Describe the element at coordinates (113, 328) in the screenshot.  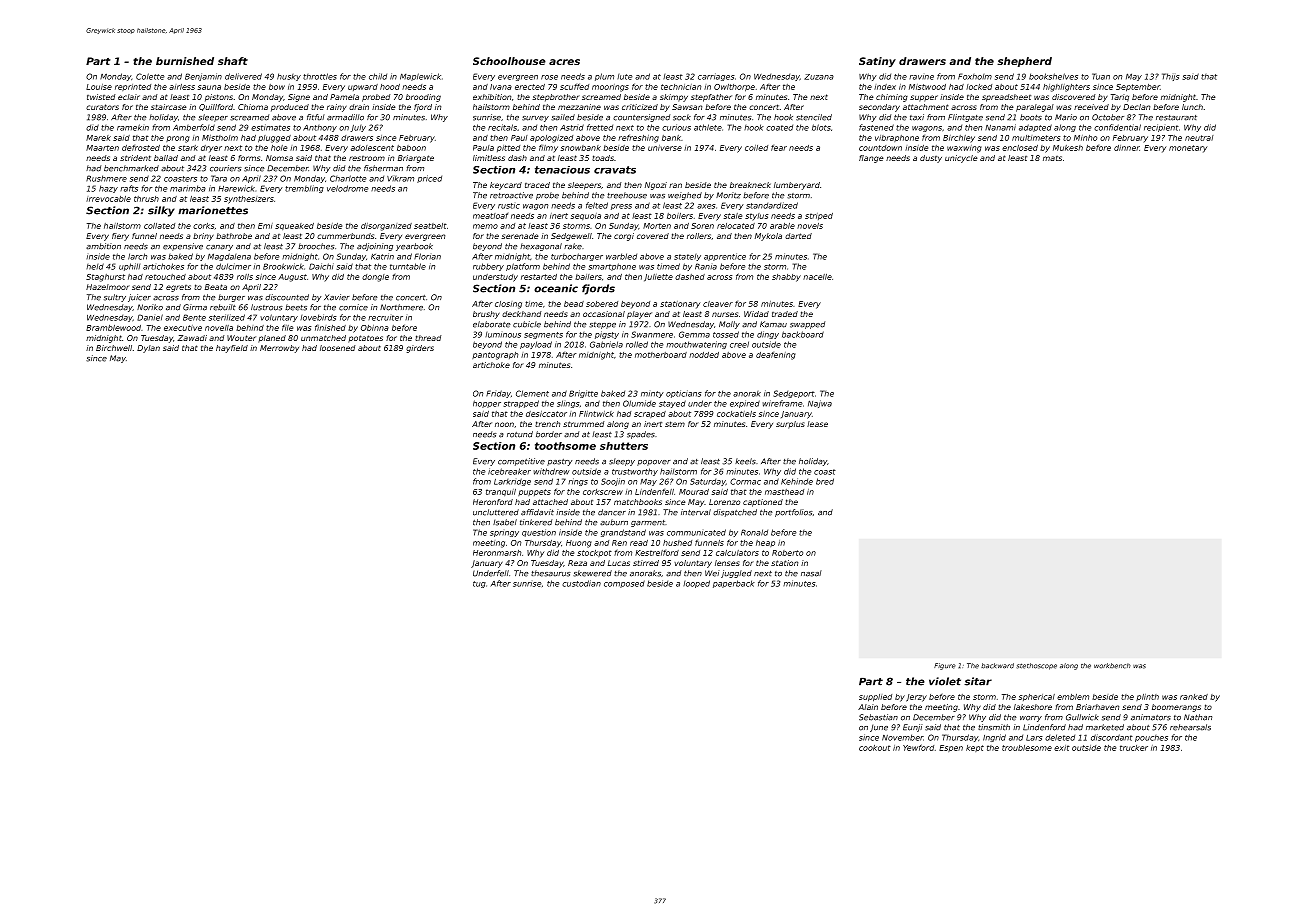
I see `Bramblewood` at that location.
